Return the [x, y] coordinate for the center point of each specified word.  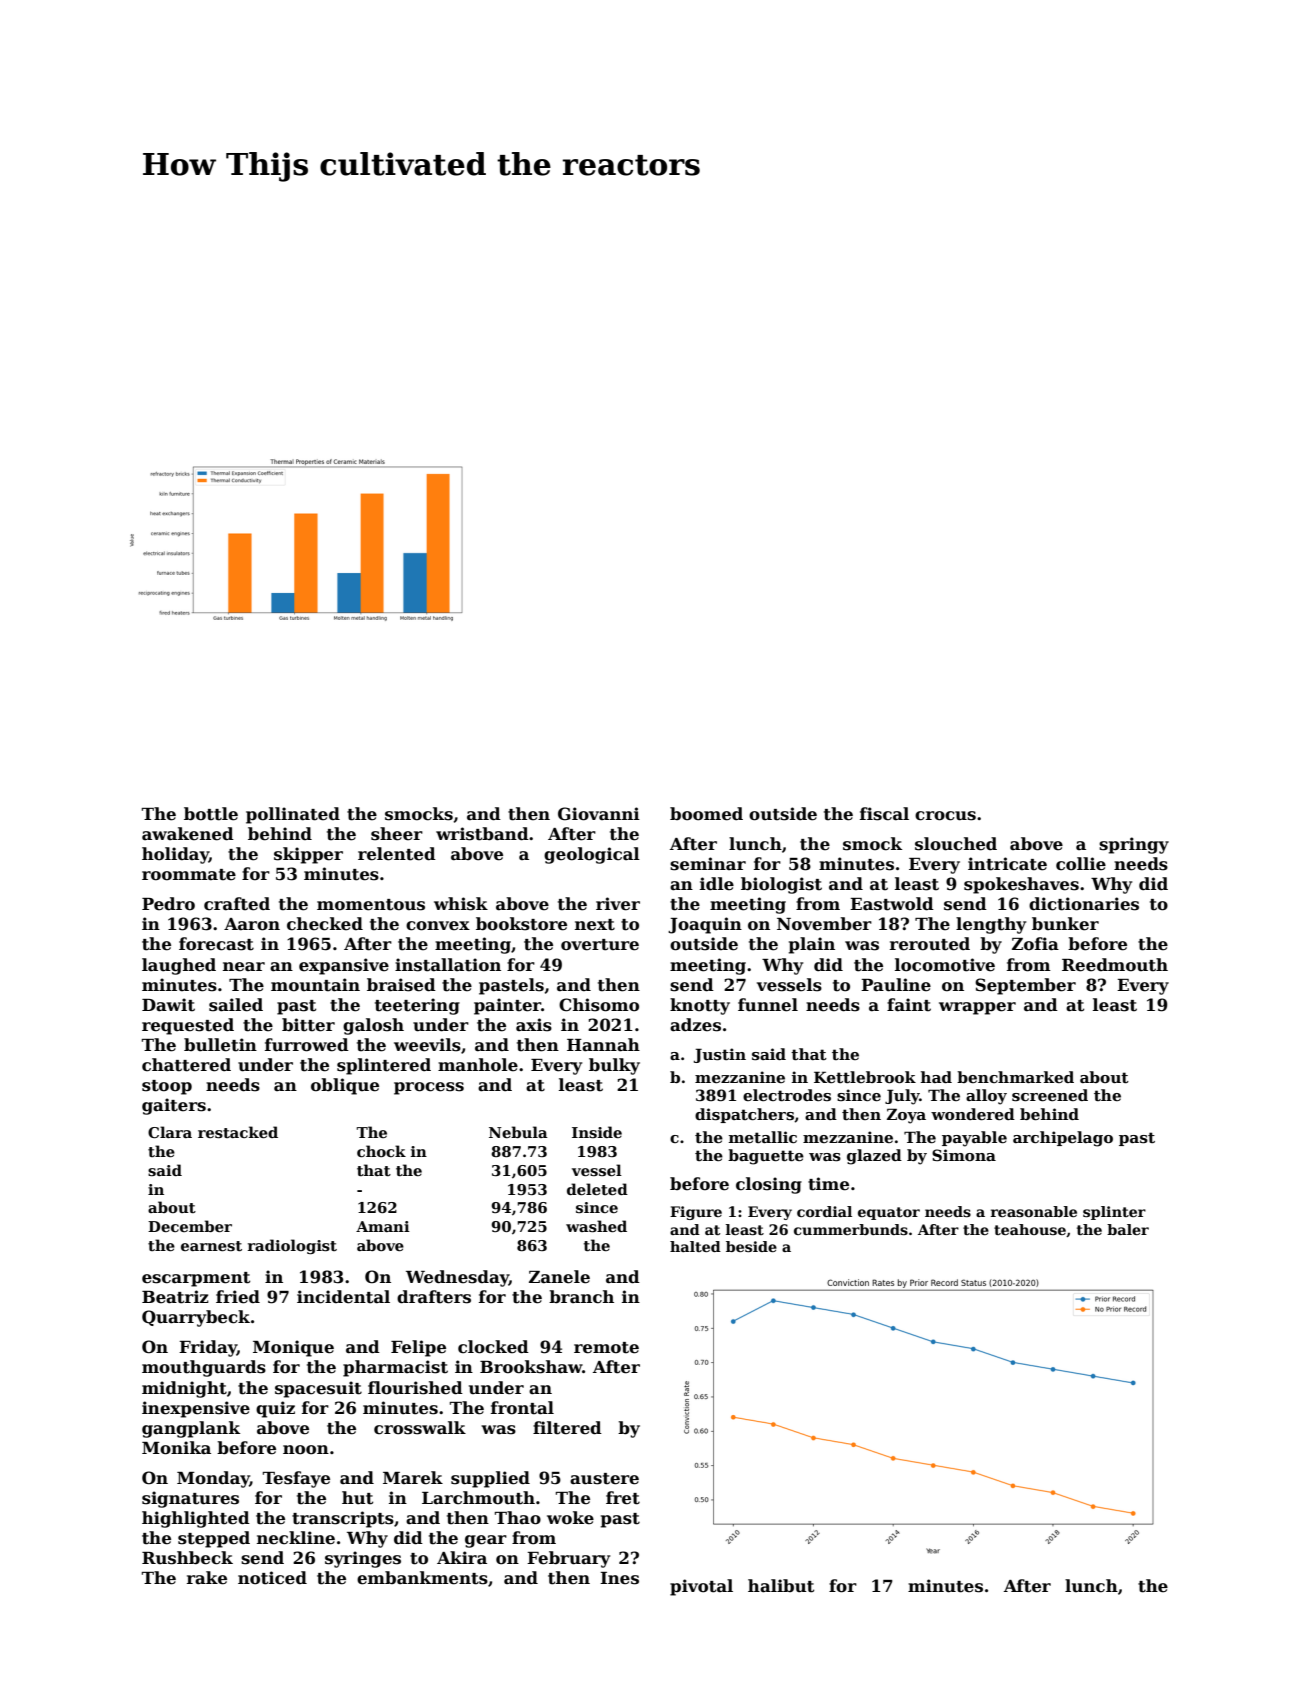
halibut [781, 1586]
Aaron [252, 924]
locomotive [945, 965]
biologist [781, 885]
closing [769, 1185]
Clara [170, 1132]
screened [1050, 1095]
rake [207, 1578]
